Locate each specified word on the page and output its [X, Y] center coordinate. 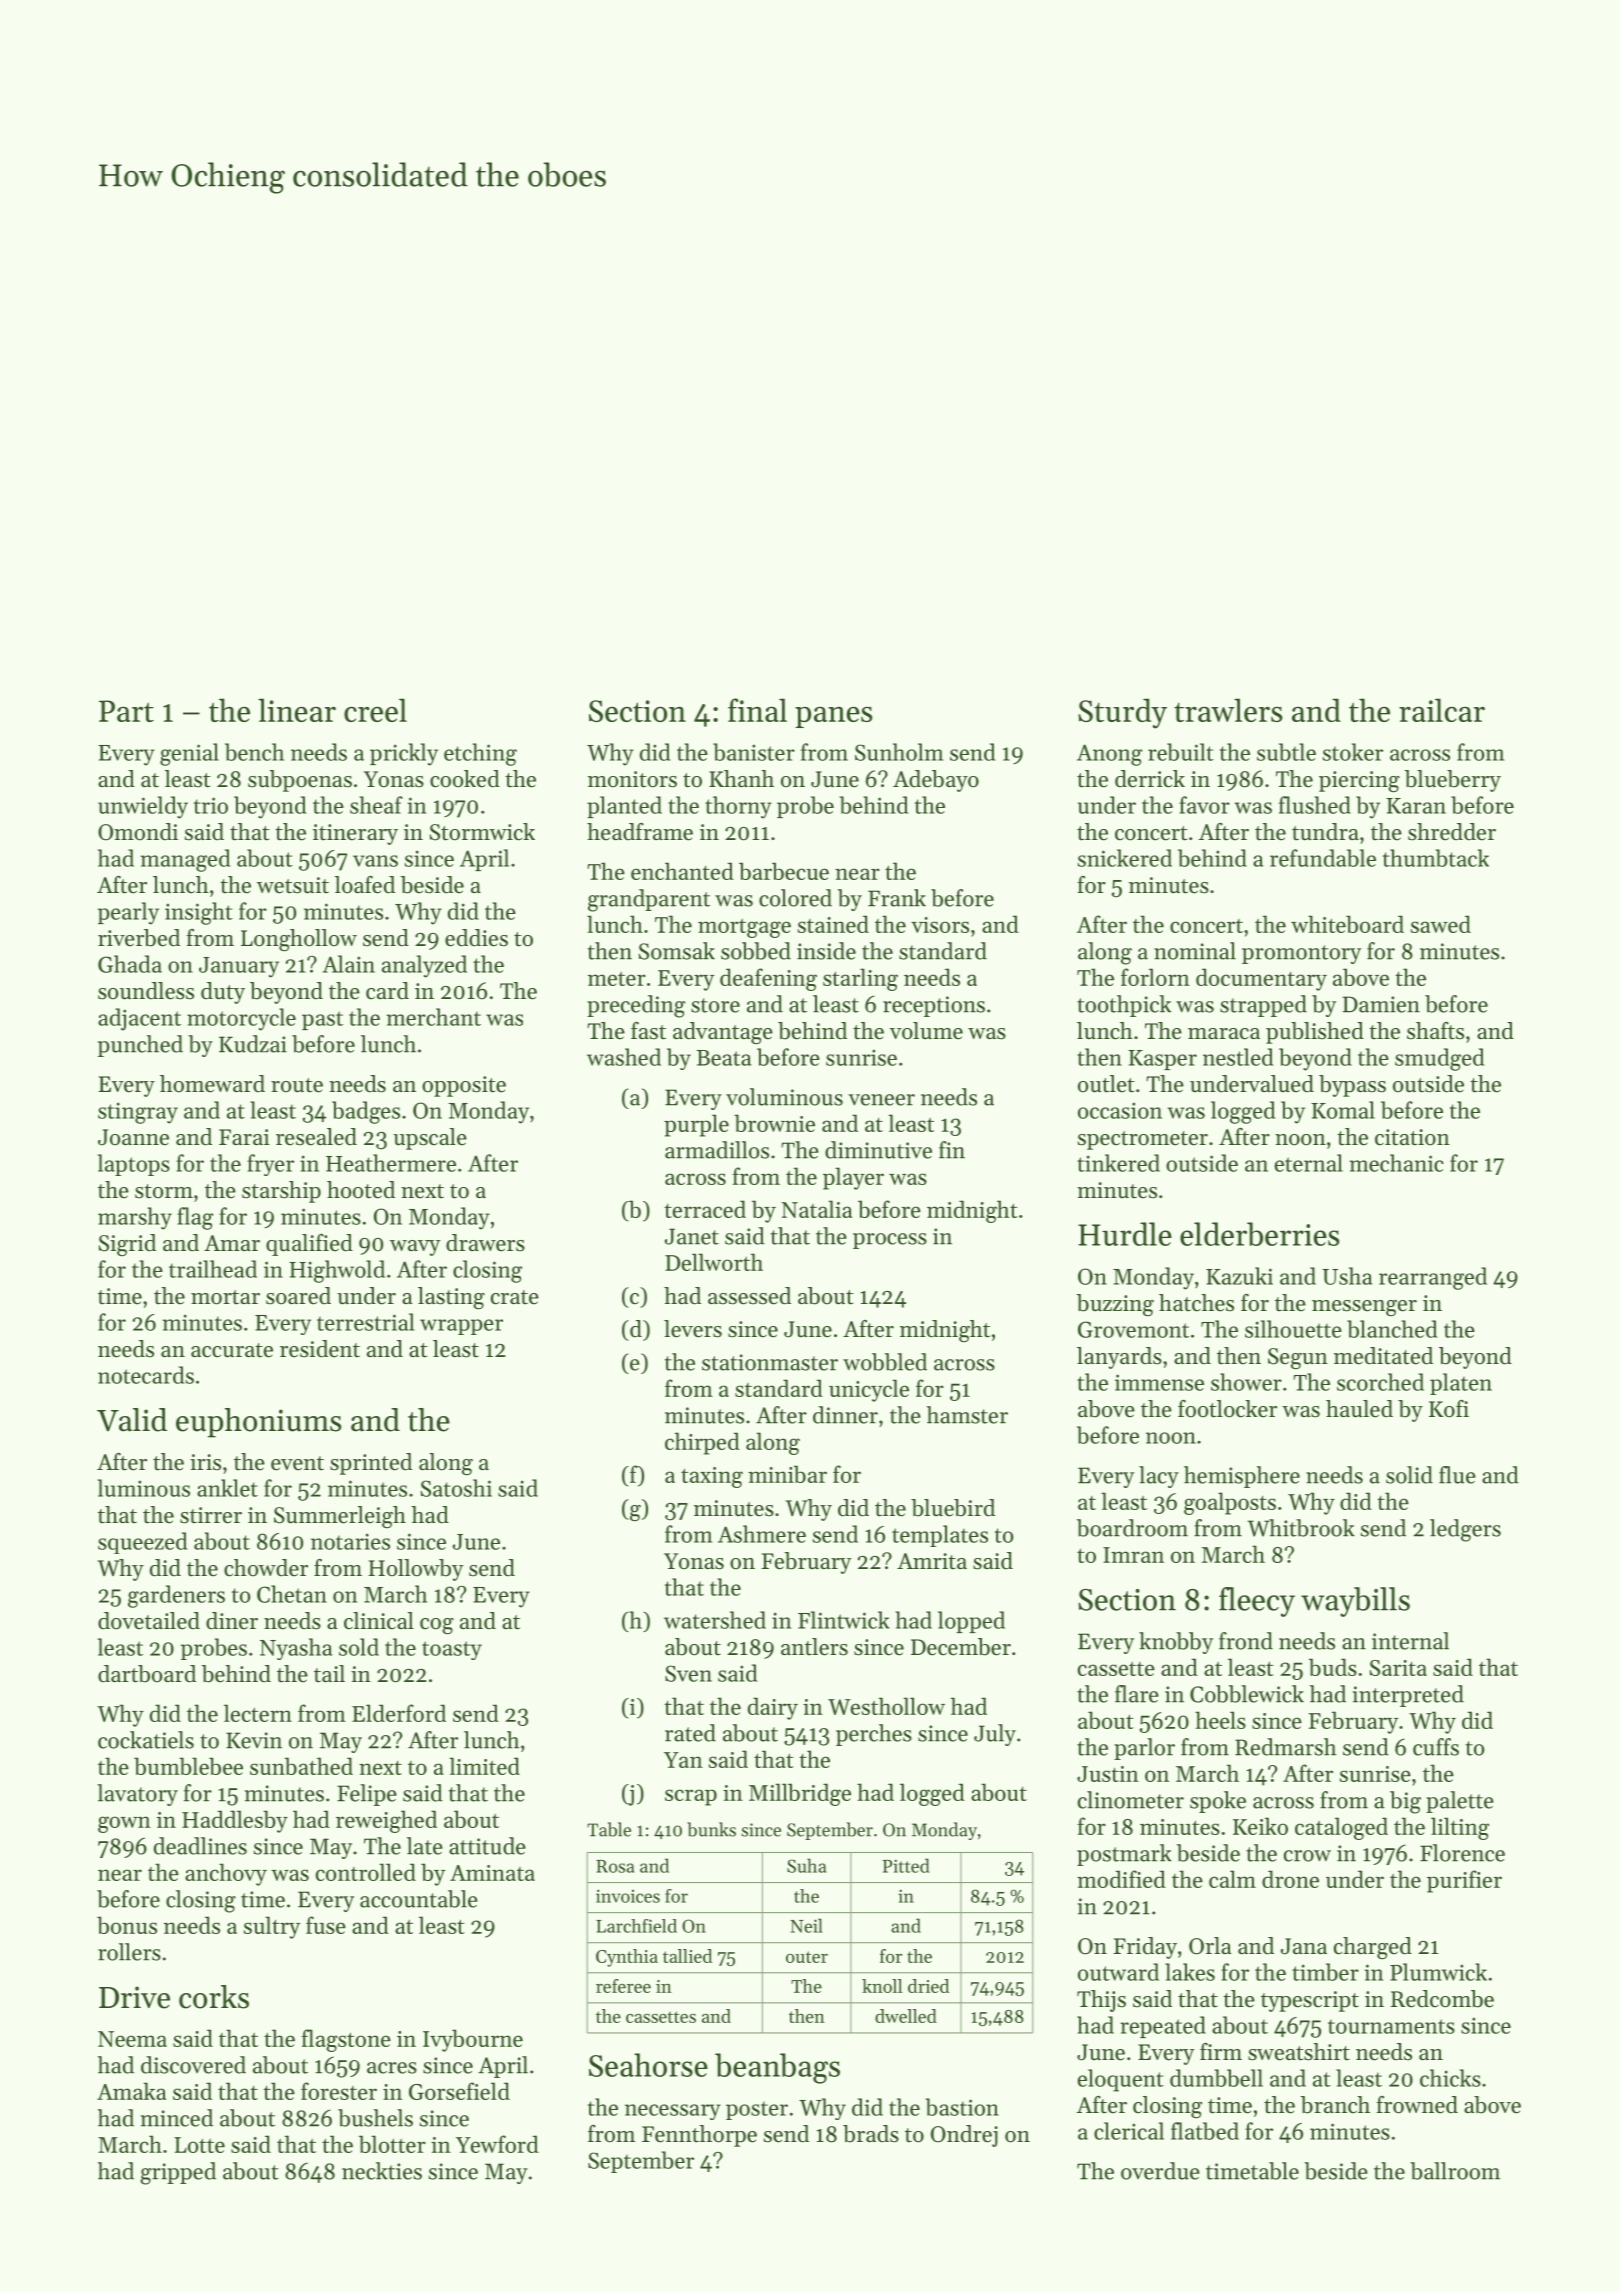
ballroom [1455, 2171]
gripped [178, 2173]
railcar [1442, 710]
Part [126, 711]
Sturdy [1122, 713]
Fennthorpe [699, 2136]
